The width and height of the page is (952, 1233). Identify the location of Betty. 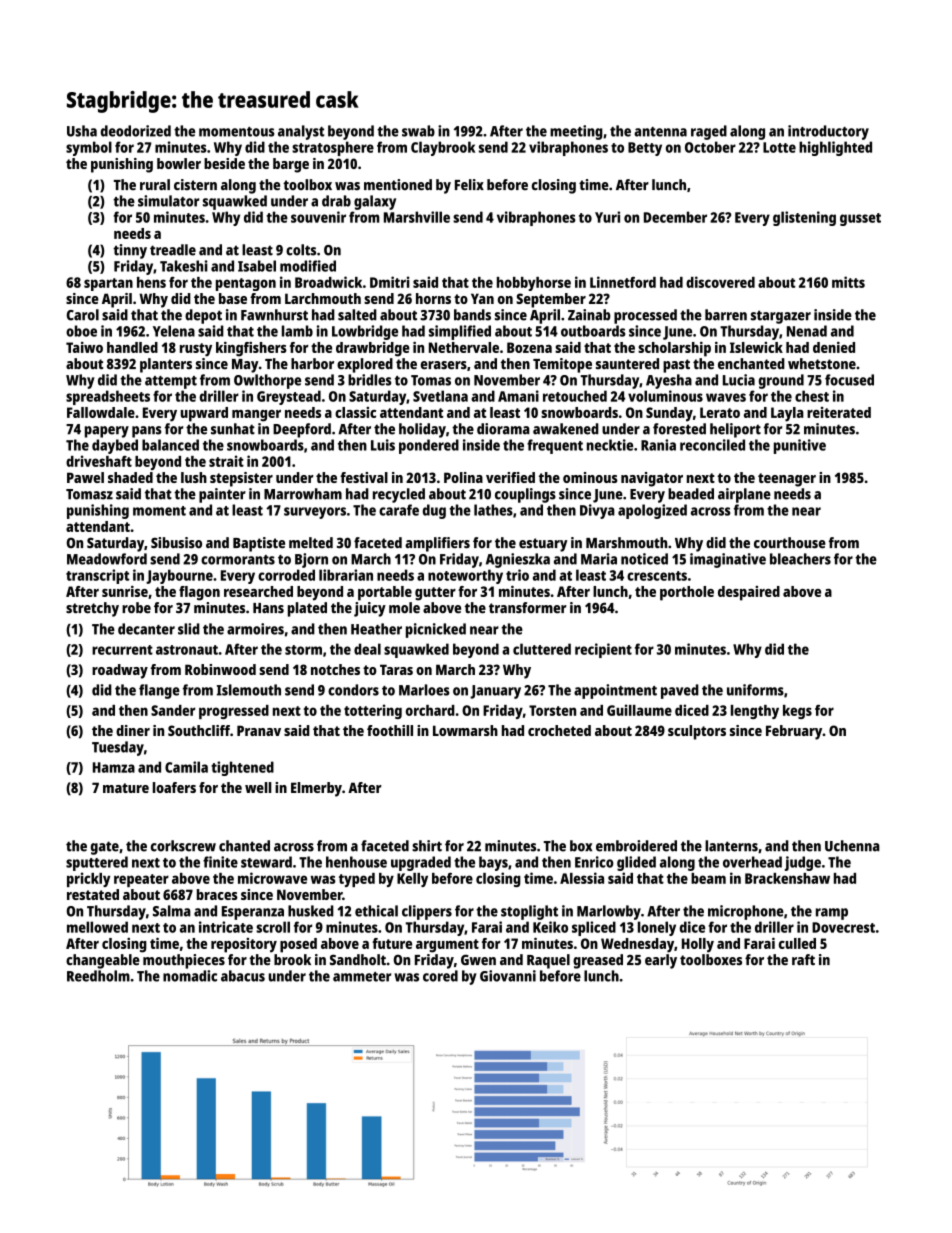
(645, 149).
